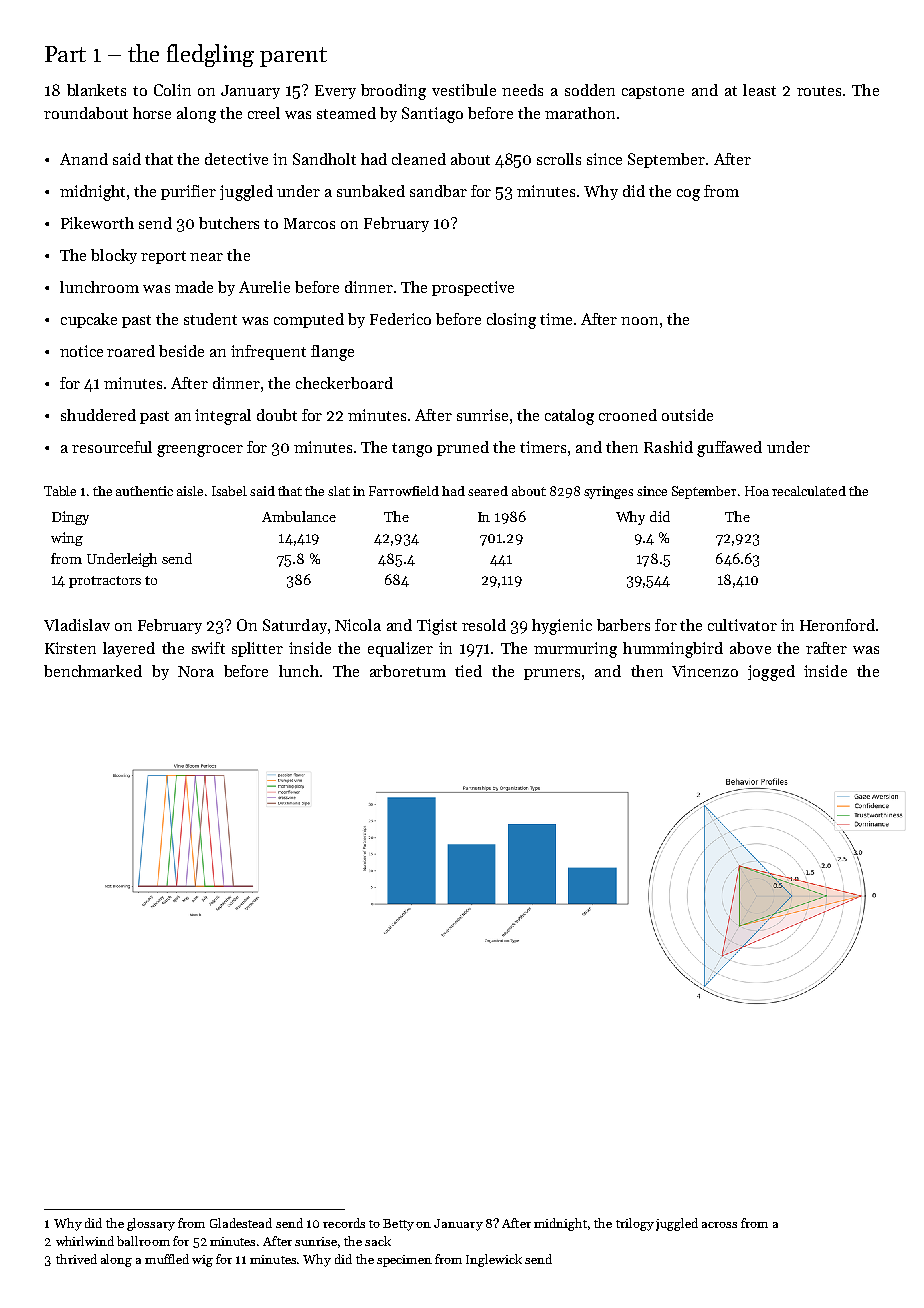 The image size is (924, 1308). Describe the element at coordinates (688, 195) in the page. I see `cog` at that location.
